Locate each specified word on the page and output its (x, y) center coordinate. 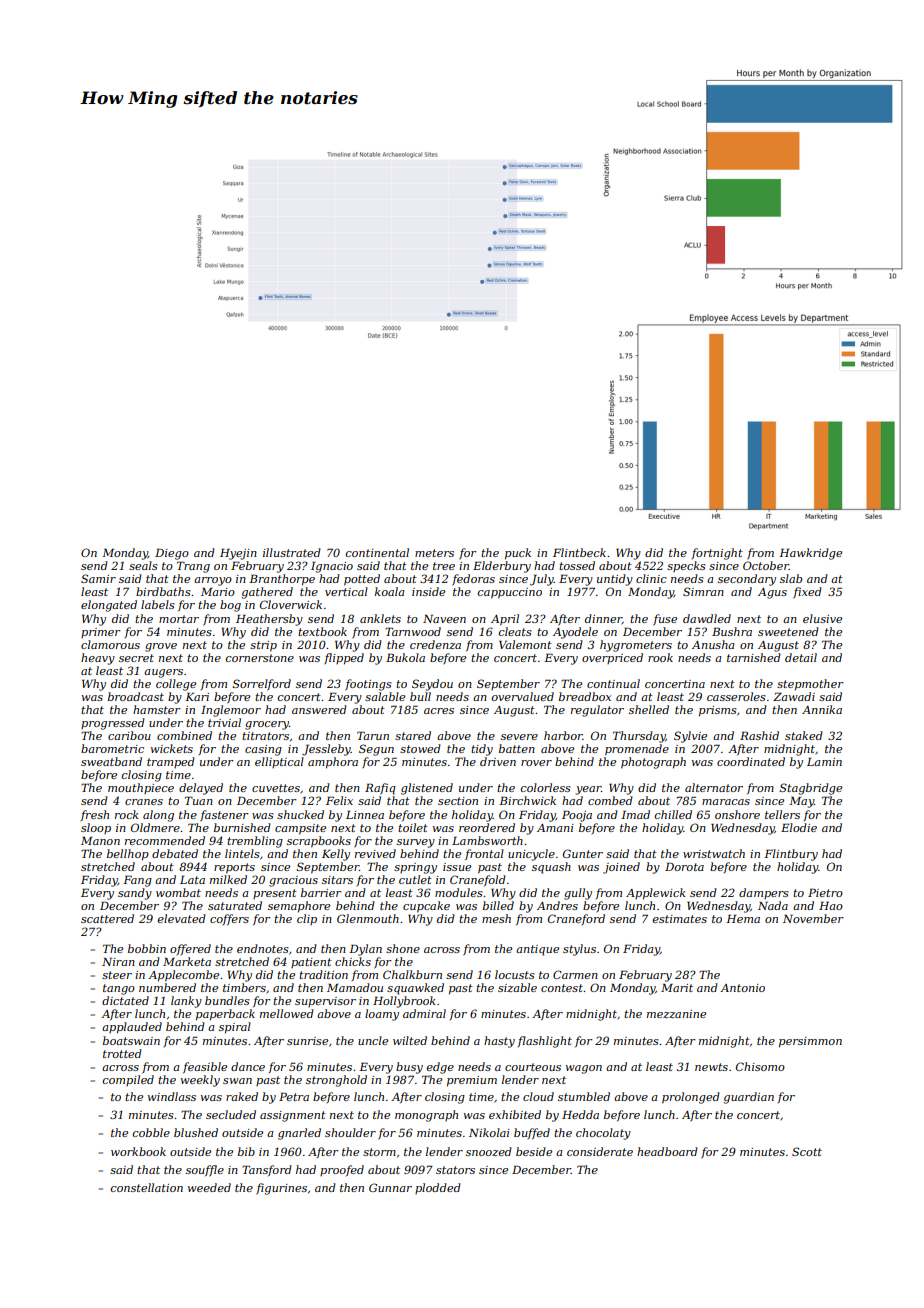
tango (119, 989)
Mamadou (355, 987)
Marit (677, 988)
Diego (172, 554)
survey (416, 843)
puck (518, 554)
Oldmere (155, 827)
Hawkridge (810, 554)
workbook (138, 1151)
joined (621, 868)
